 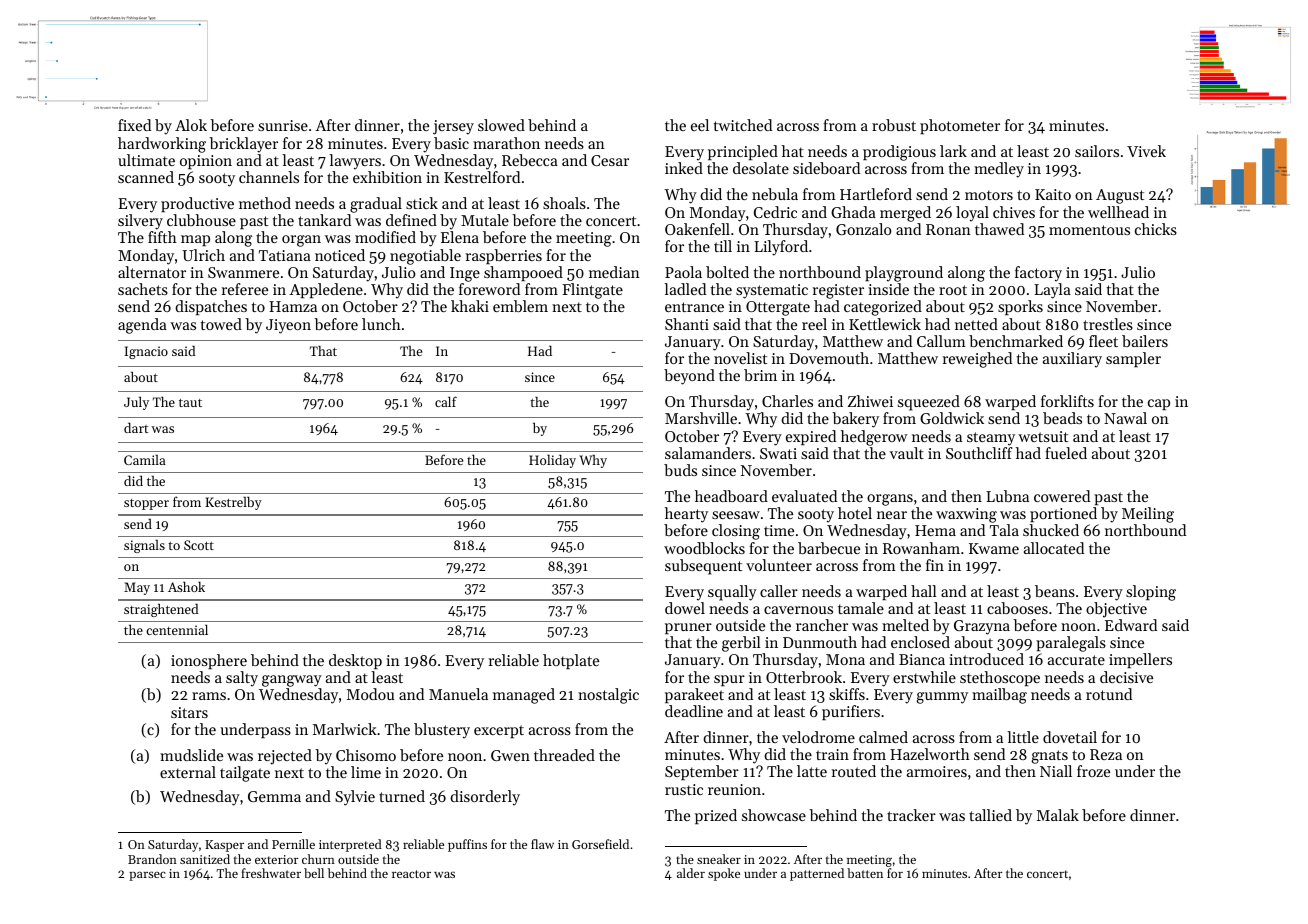 I want to click on tracker, so click(x=911, y=815).
